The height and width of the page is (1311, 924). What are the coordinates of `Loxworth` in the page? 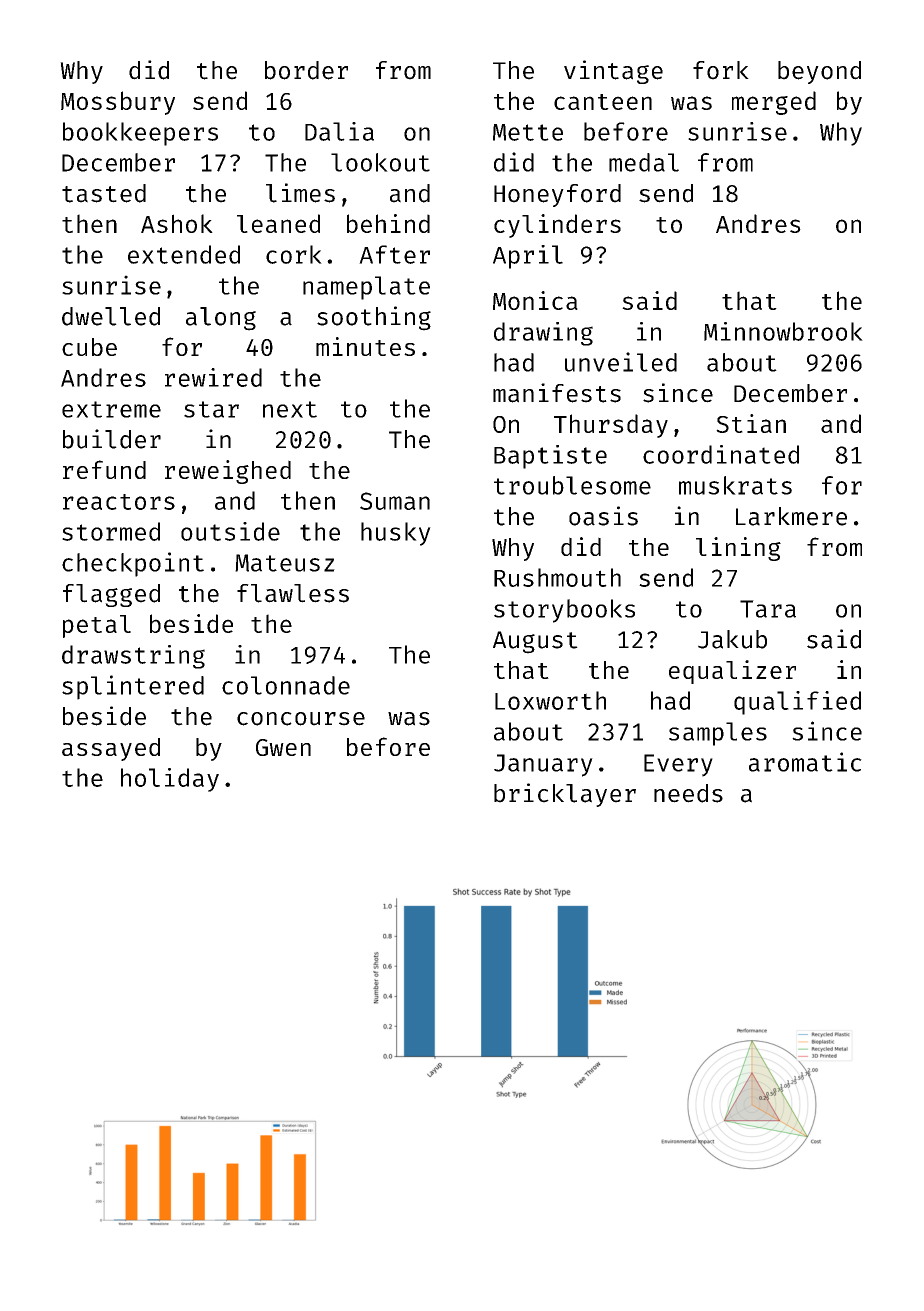 It's located at (550, 700).
